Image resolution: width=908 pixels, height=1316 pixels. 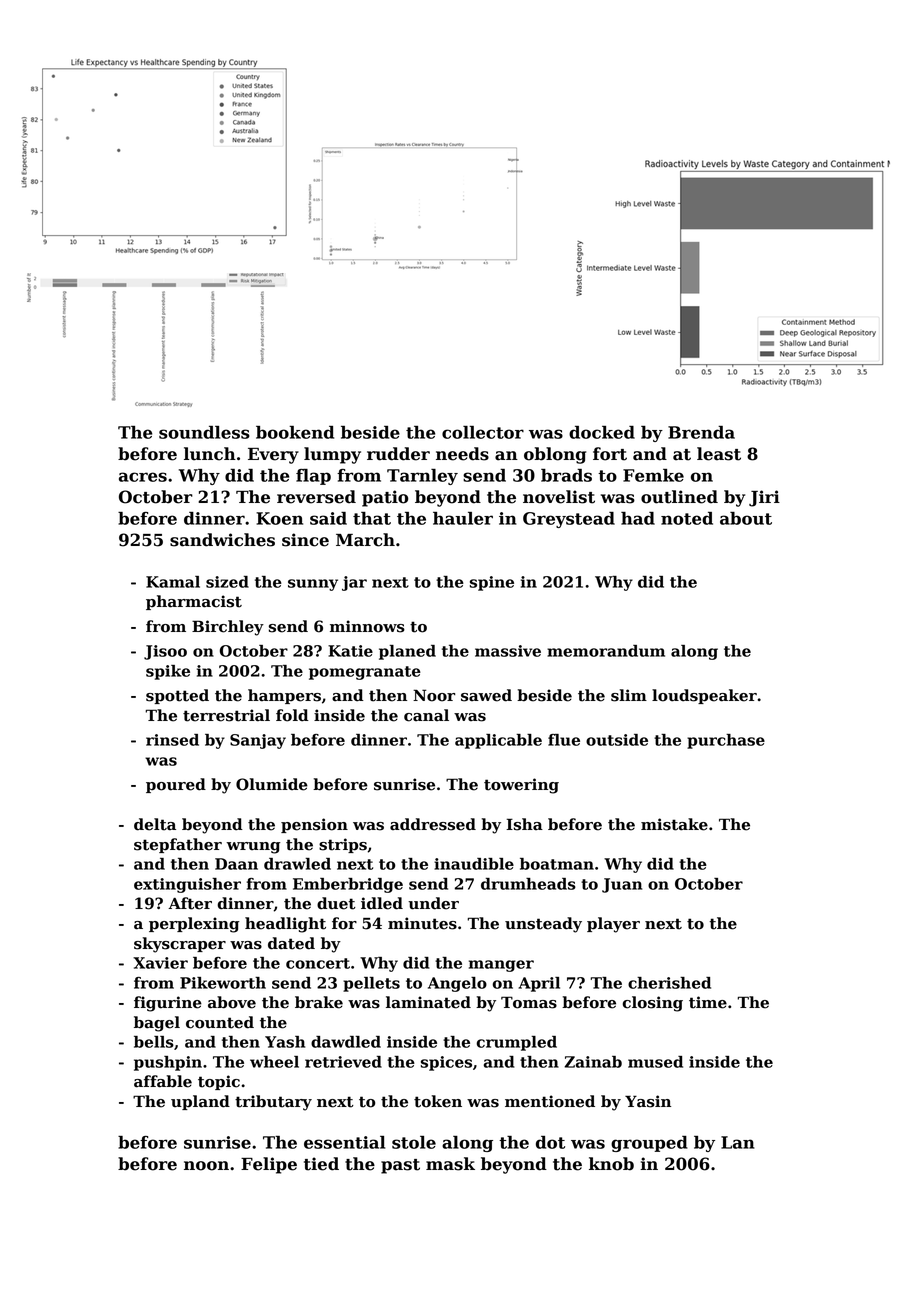 I want to click on massive, so click(x=508, y=651).
